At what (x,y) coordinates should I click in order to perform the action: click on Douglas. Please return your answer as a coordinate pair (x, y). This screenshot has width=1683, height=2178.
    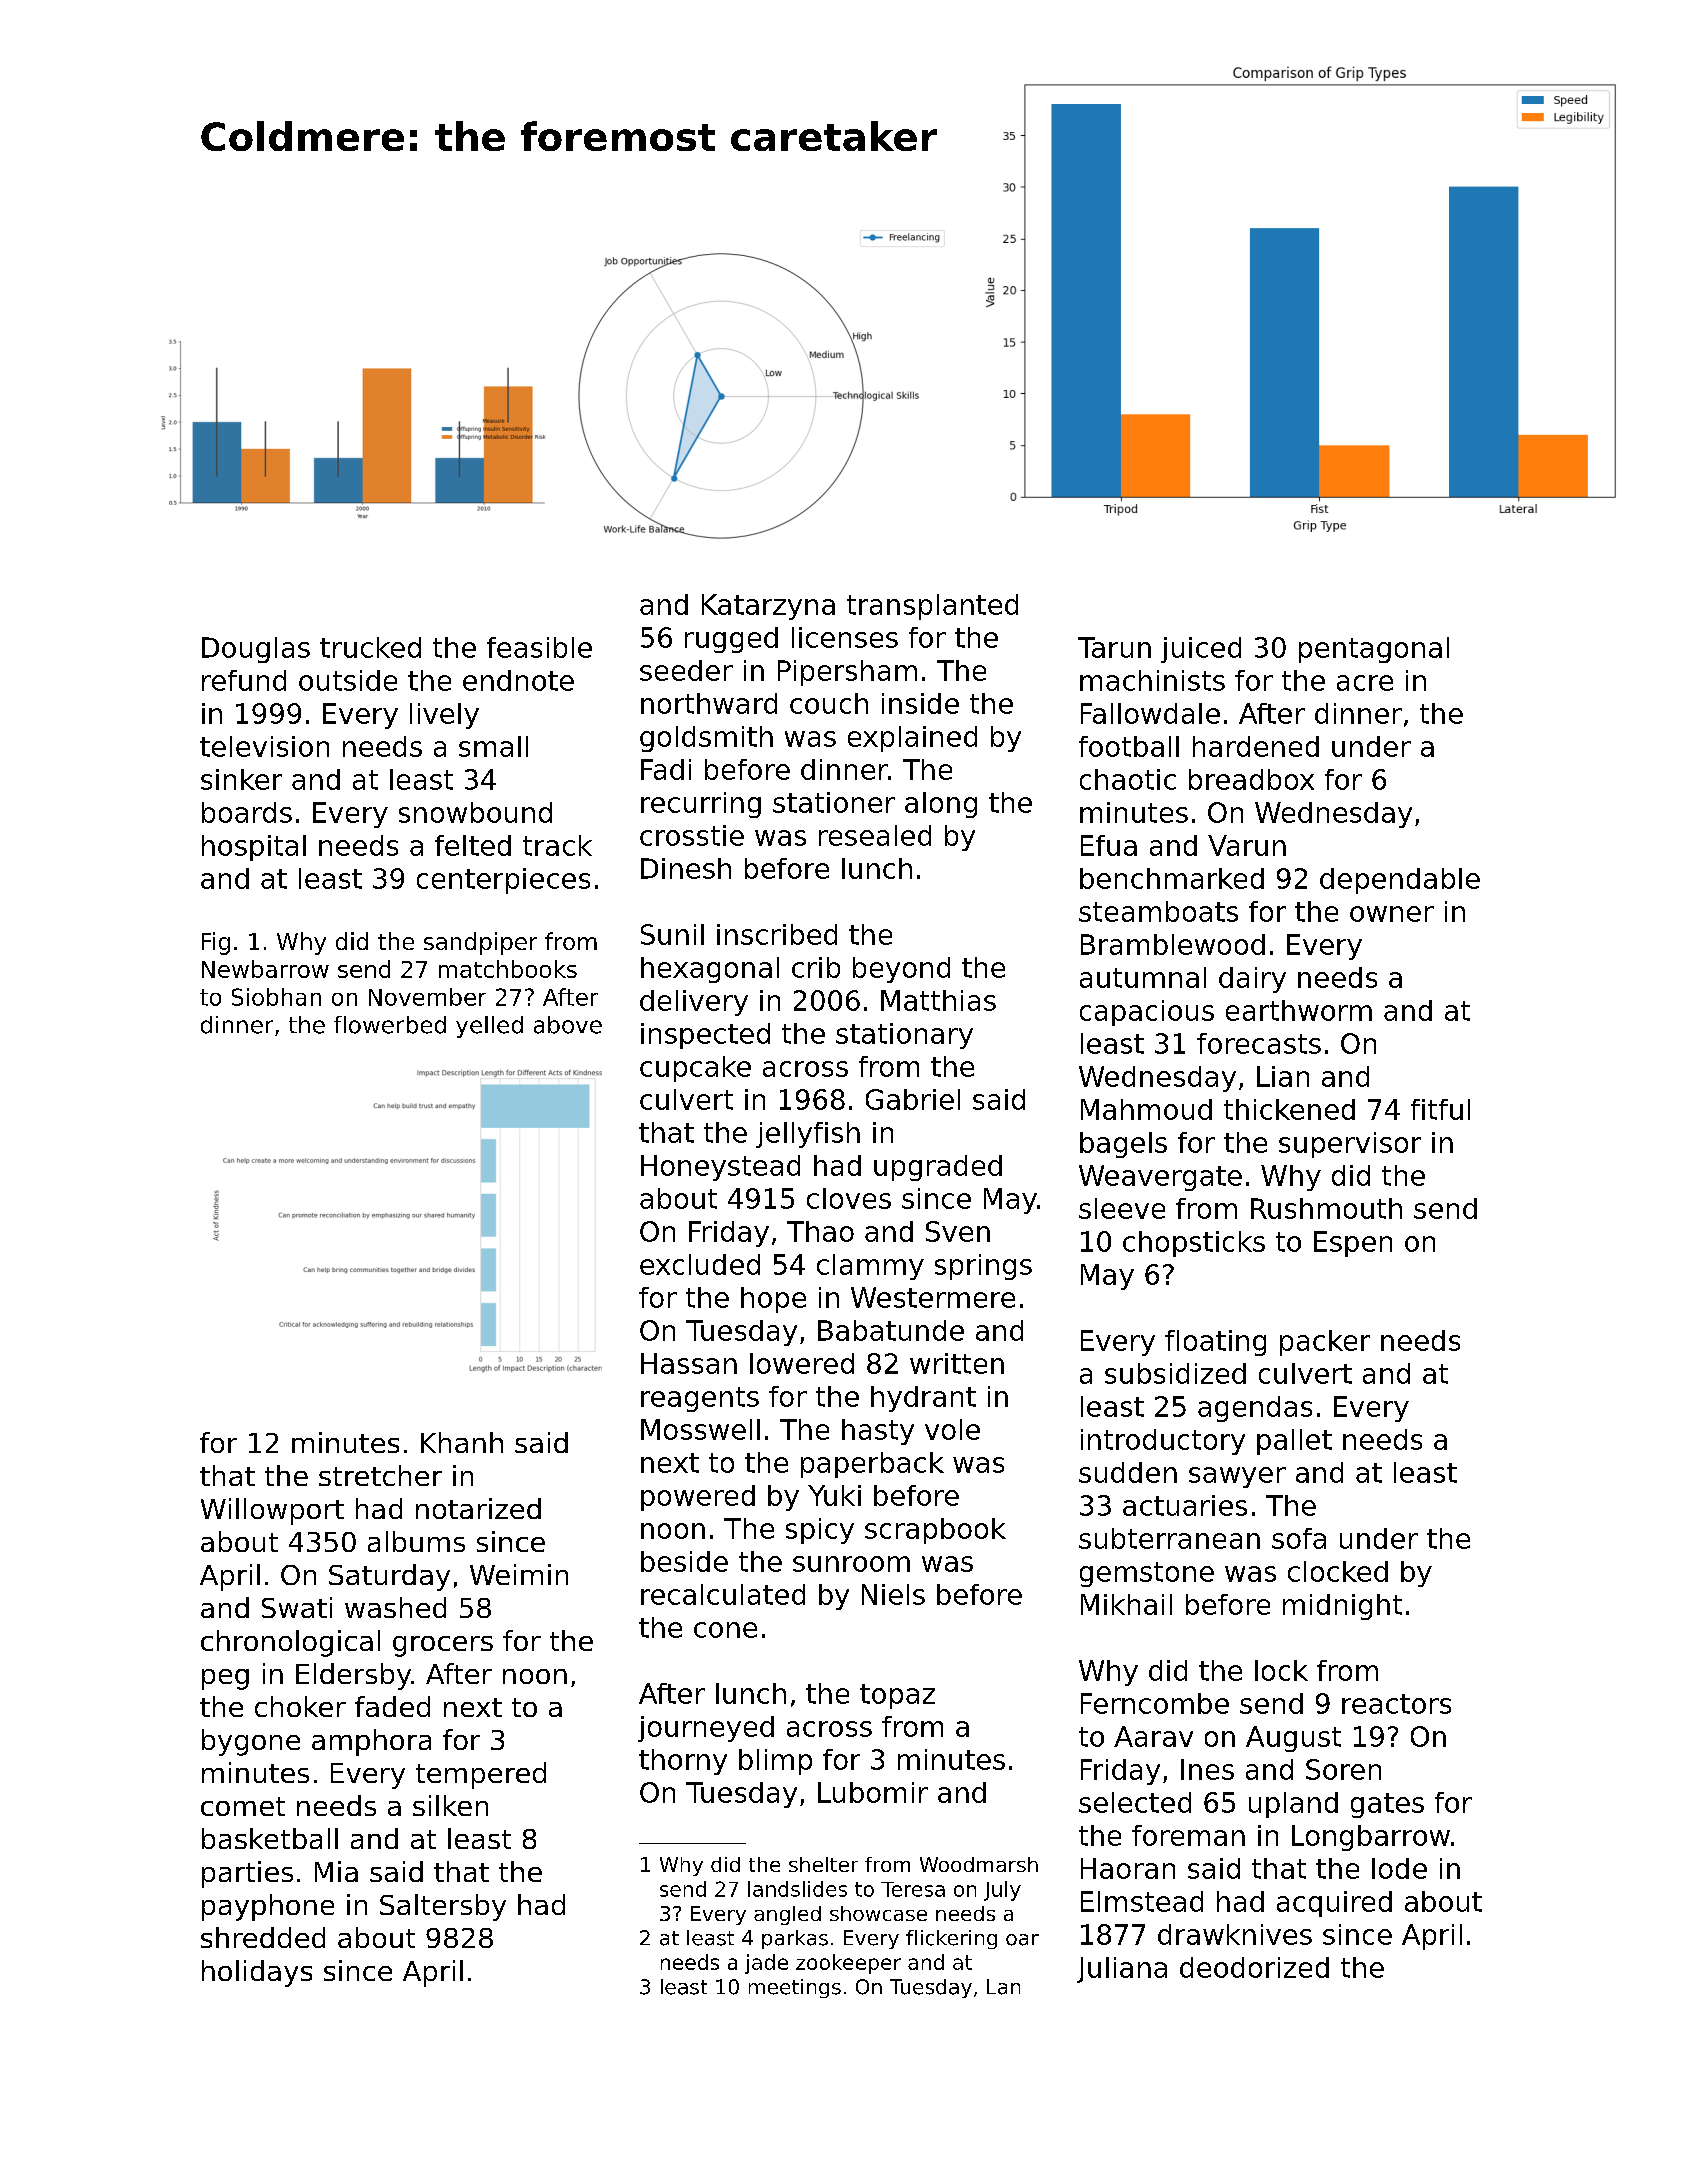
    Looking at the image, I should click on (256, 650).
